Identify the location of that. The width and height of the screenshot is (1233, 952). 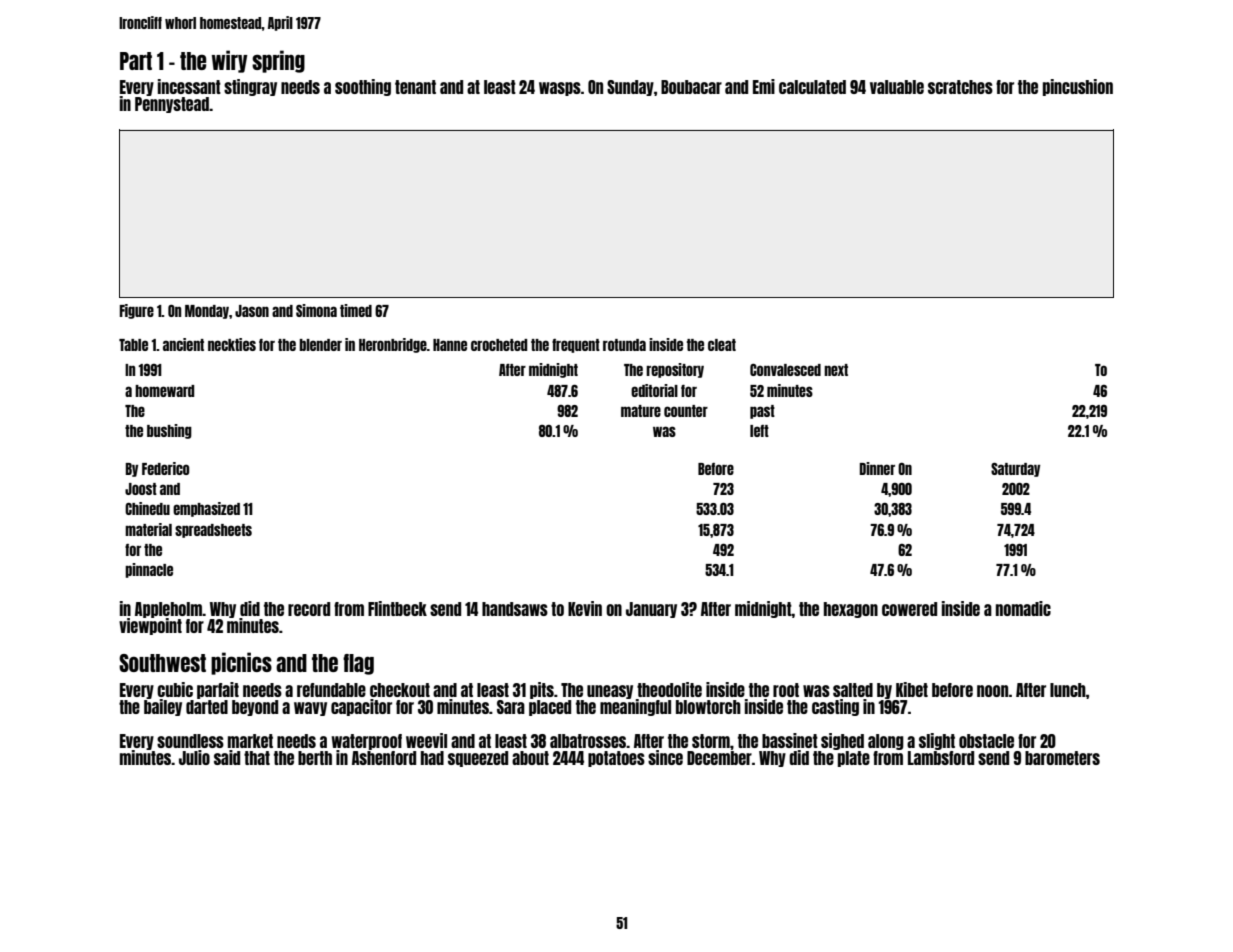
(257, 758).
